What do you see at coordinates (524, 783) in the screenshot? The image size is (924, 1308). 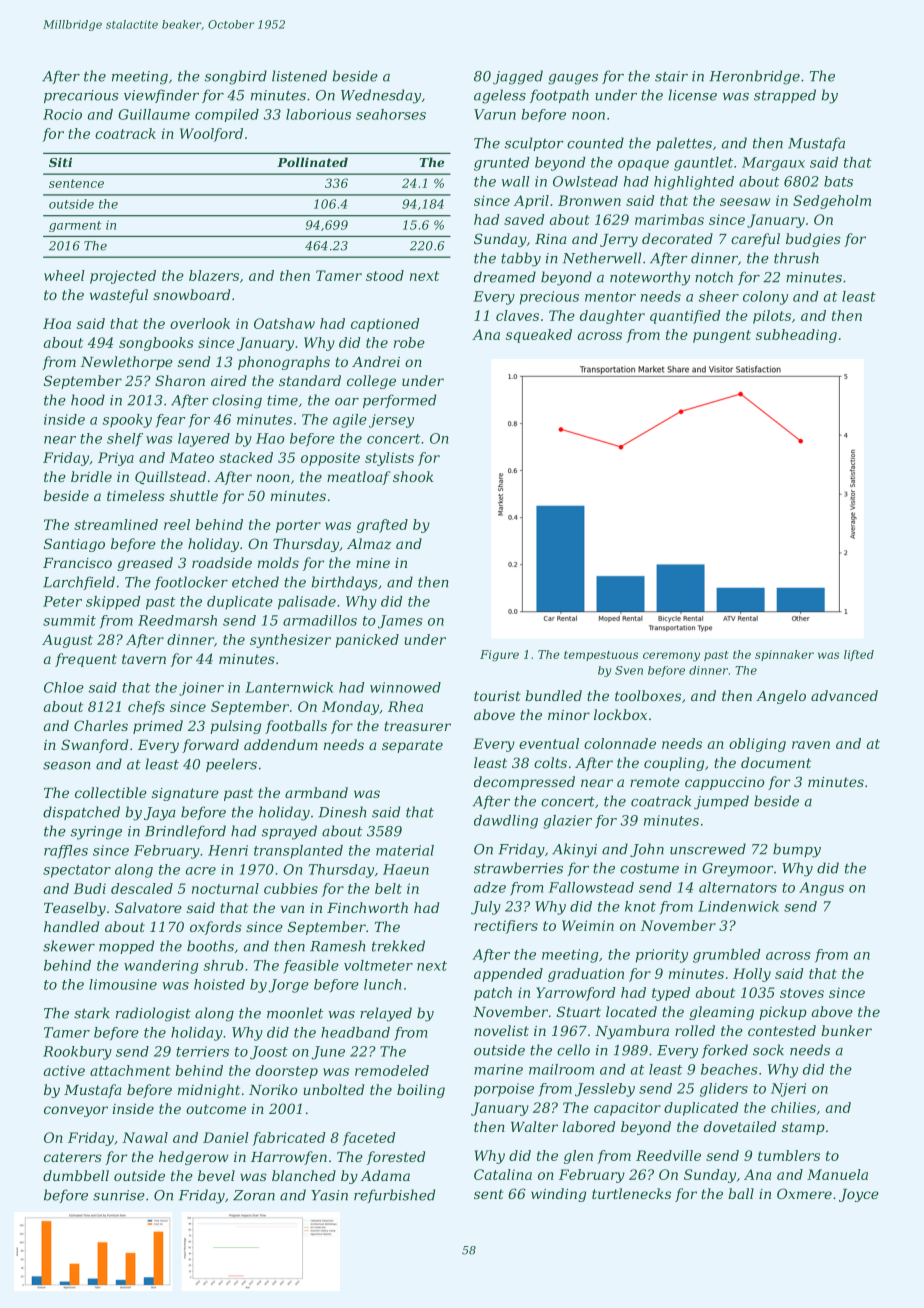 I see `decompressed` at bounding box center [524, 783].
